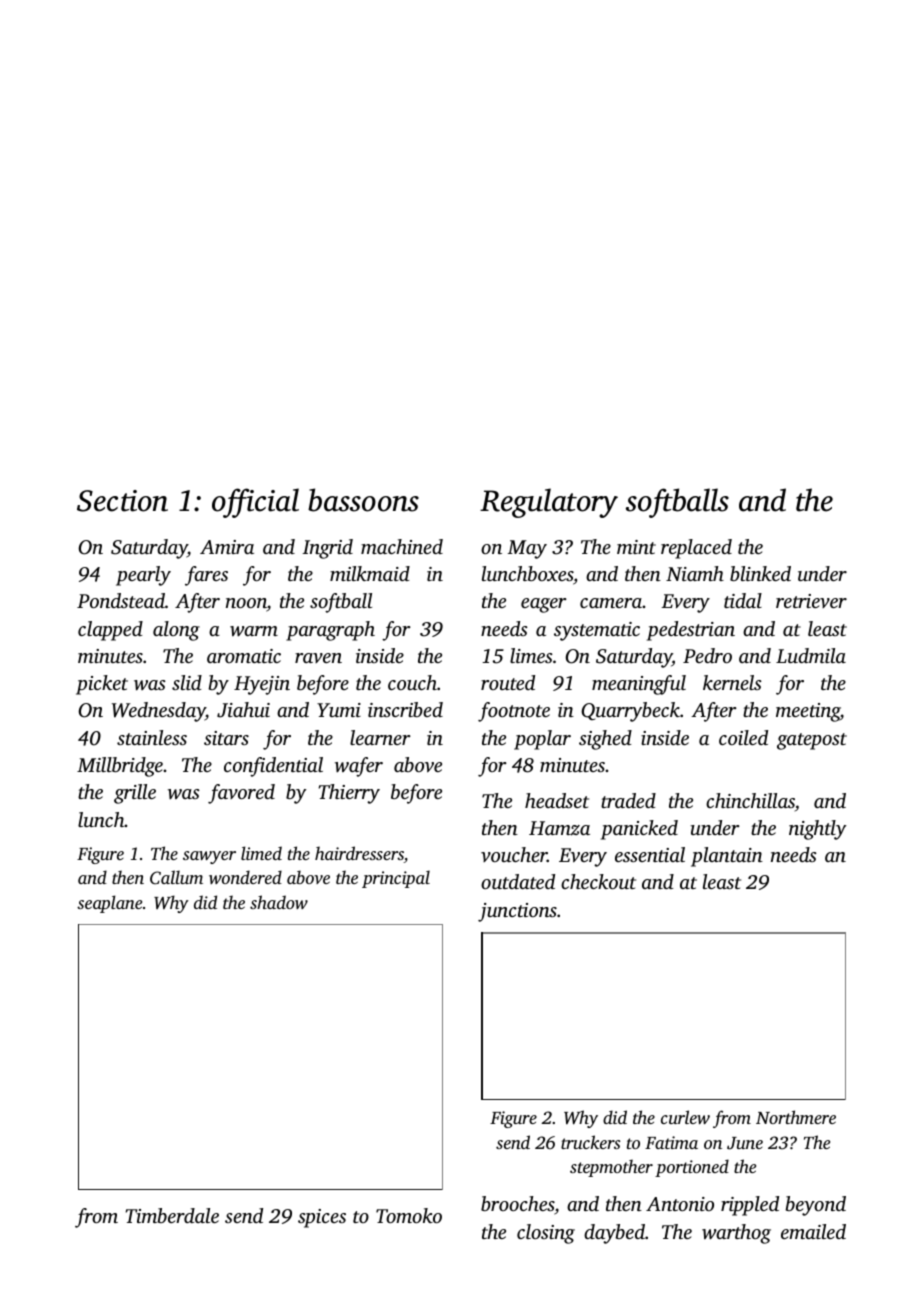  What do you see at coordinates (109, 904) in the screenshot?
I see `seaplane` at bounding box center [109, 904].
